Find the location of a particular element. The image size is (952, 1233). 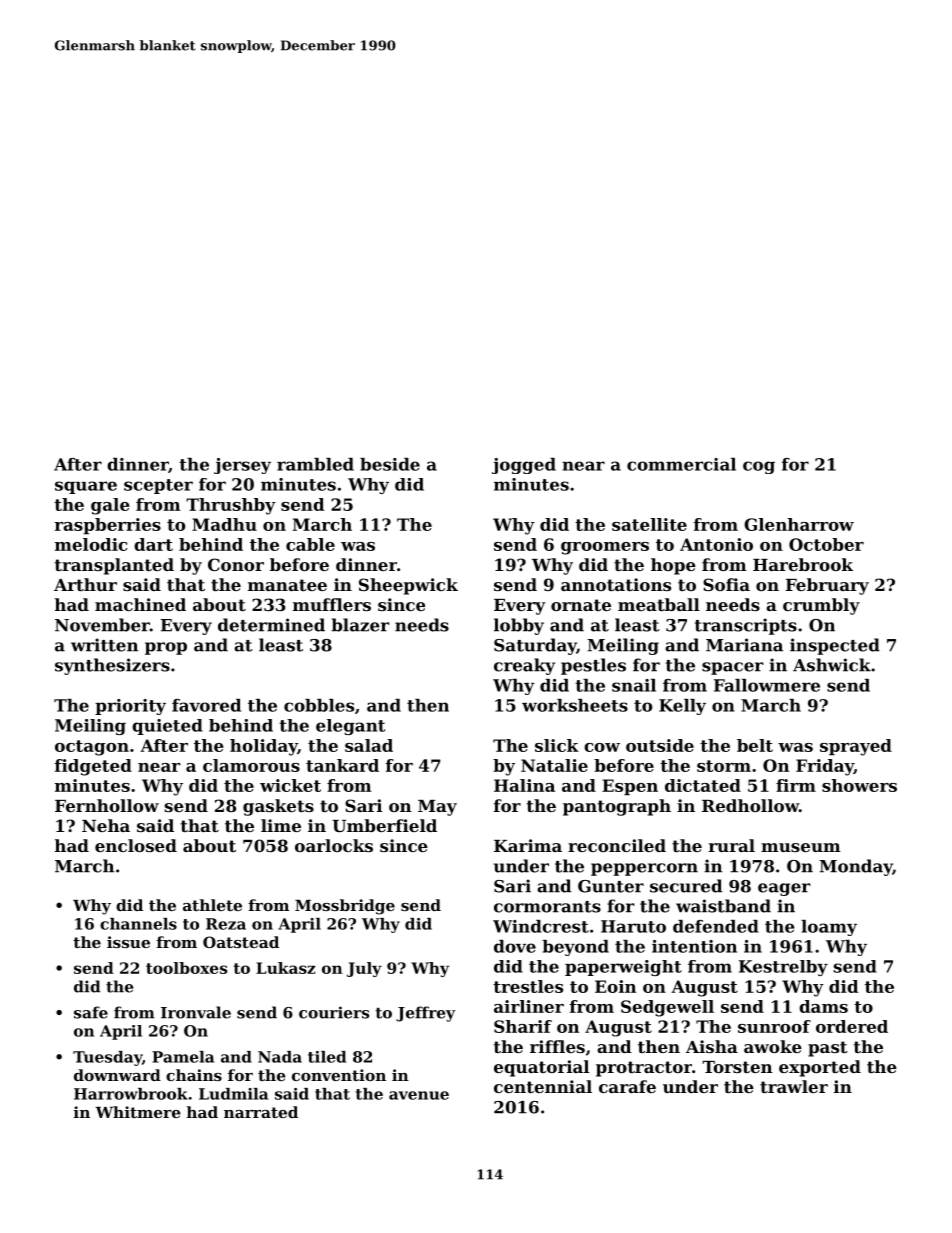

narrated is located at coordinates (261, 1112).
